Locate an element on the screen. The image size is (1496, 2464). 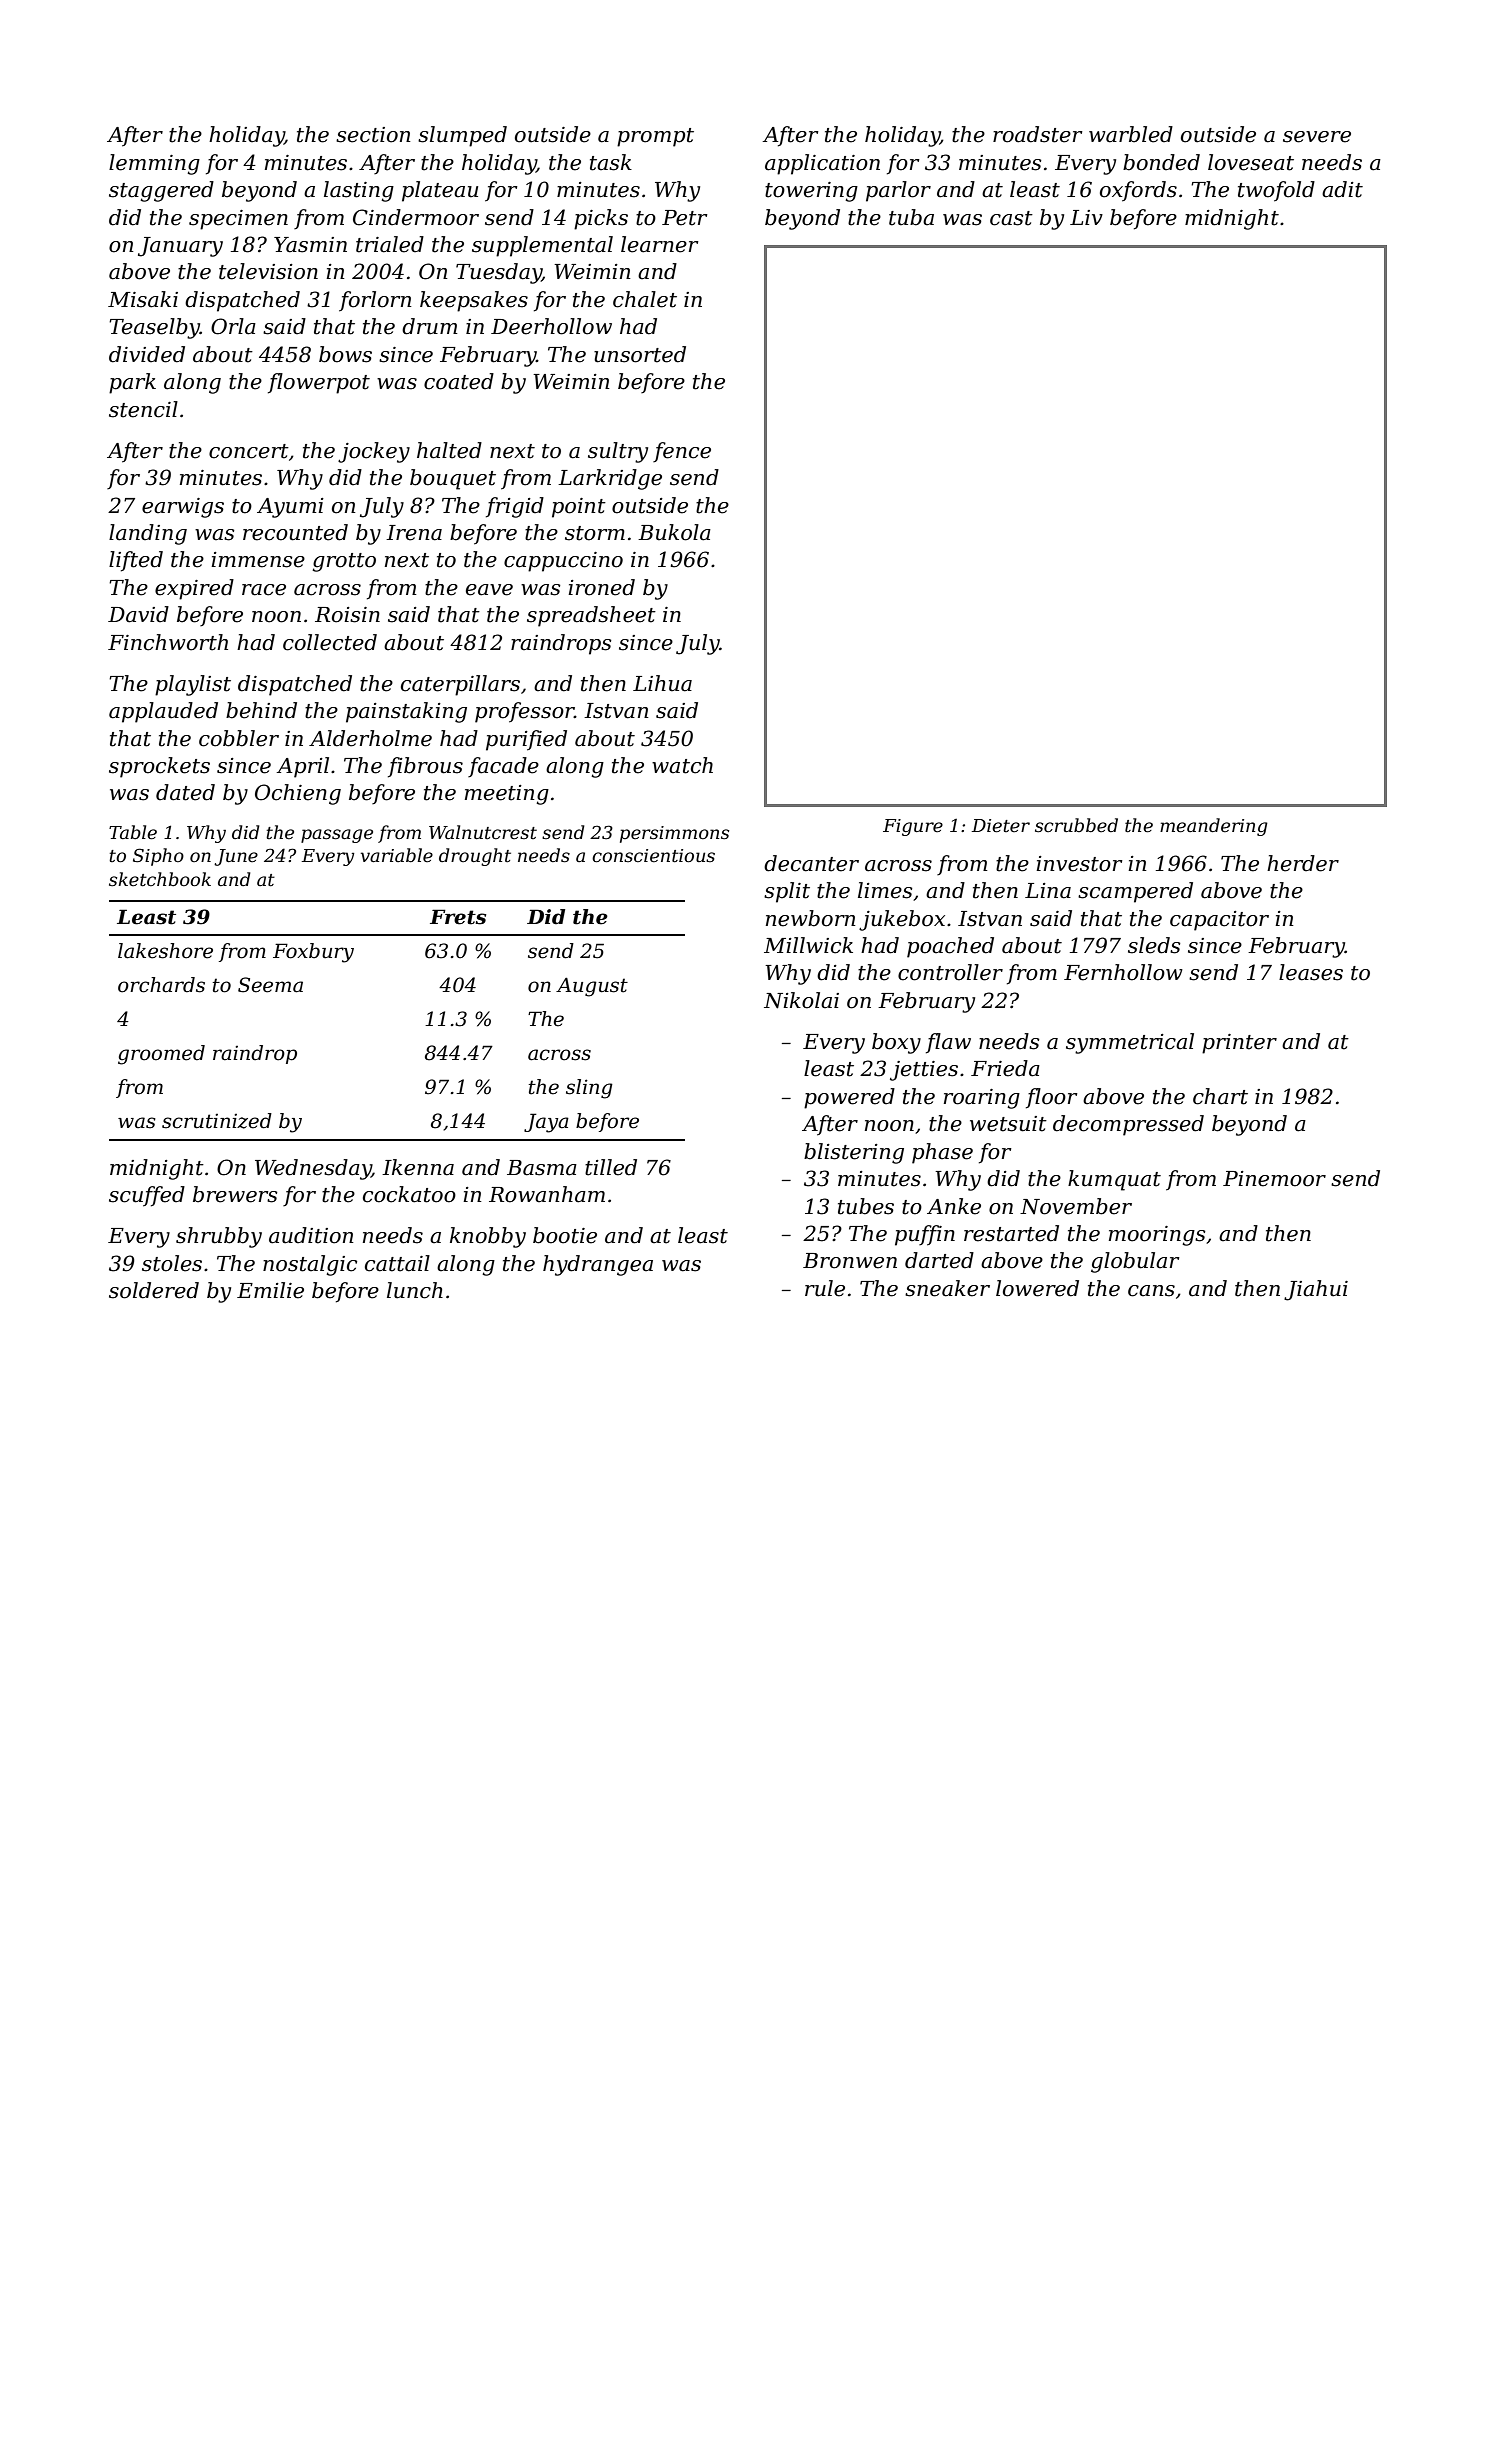
Liv is located at coordinates (1086, 217).
